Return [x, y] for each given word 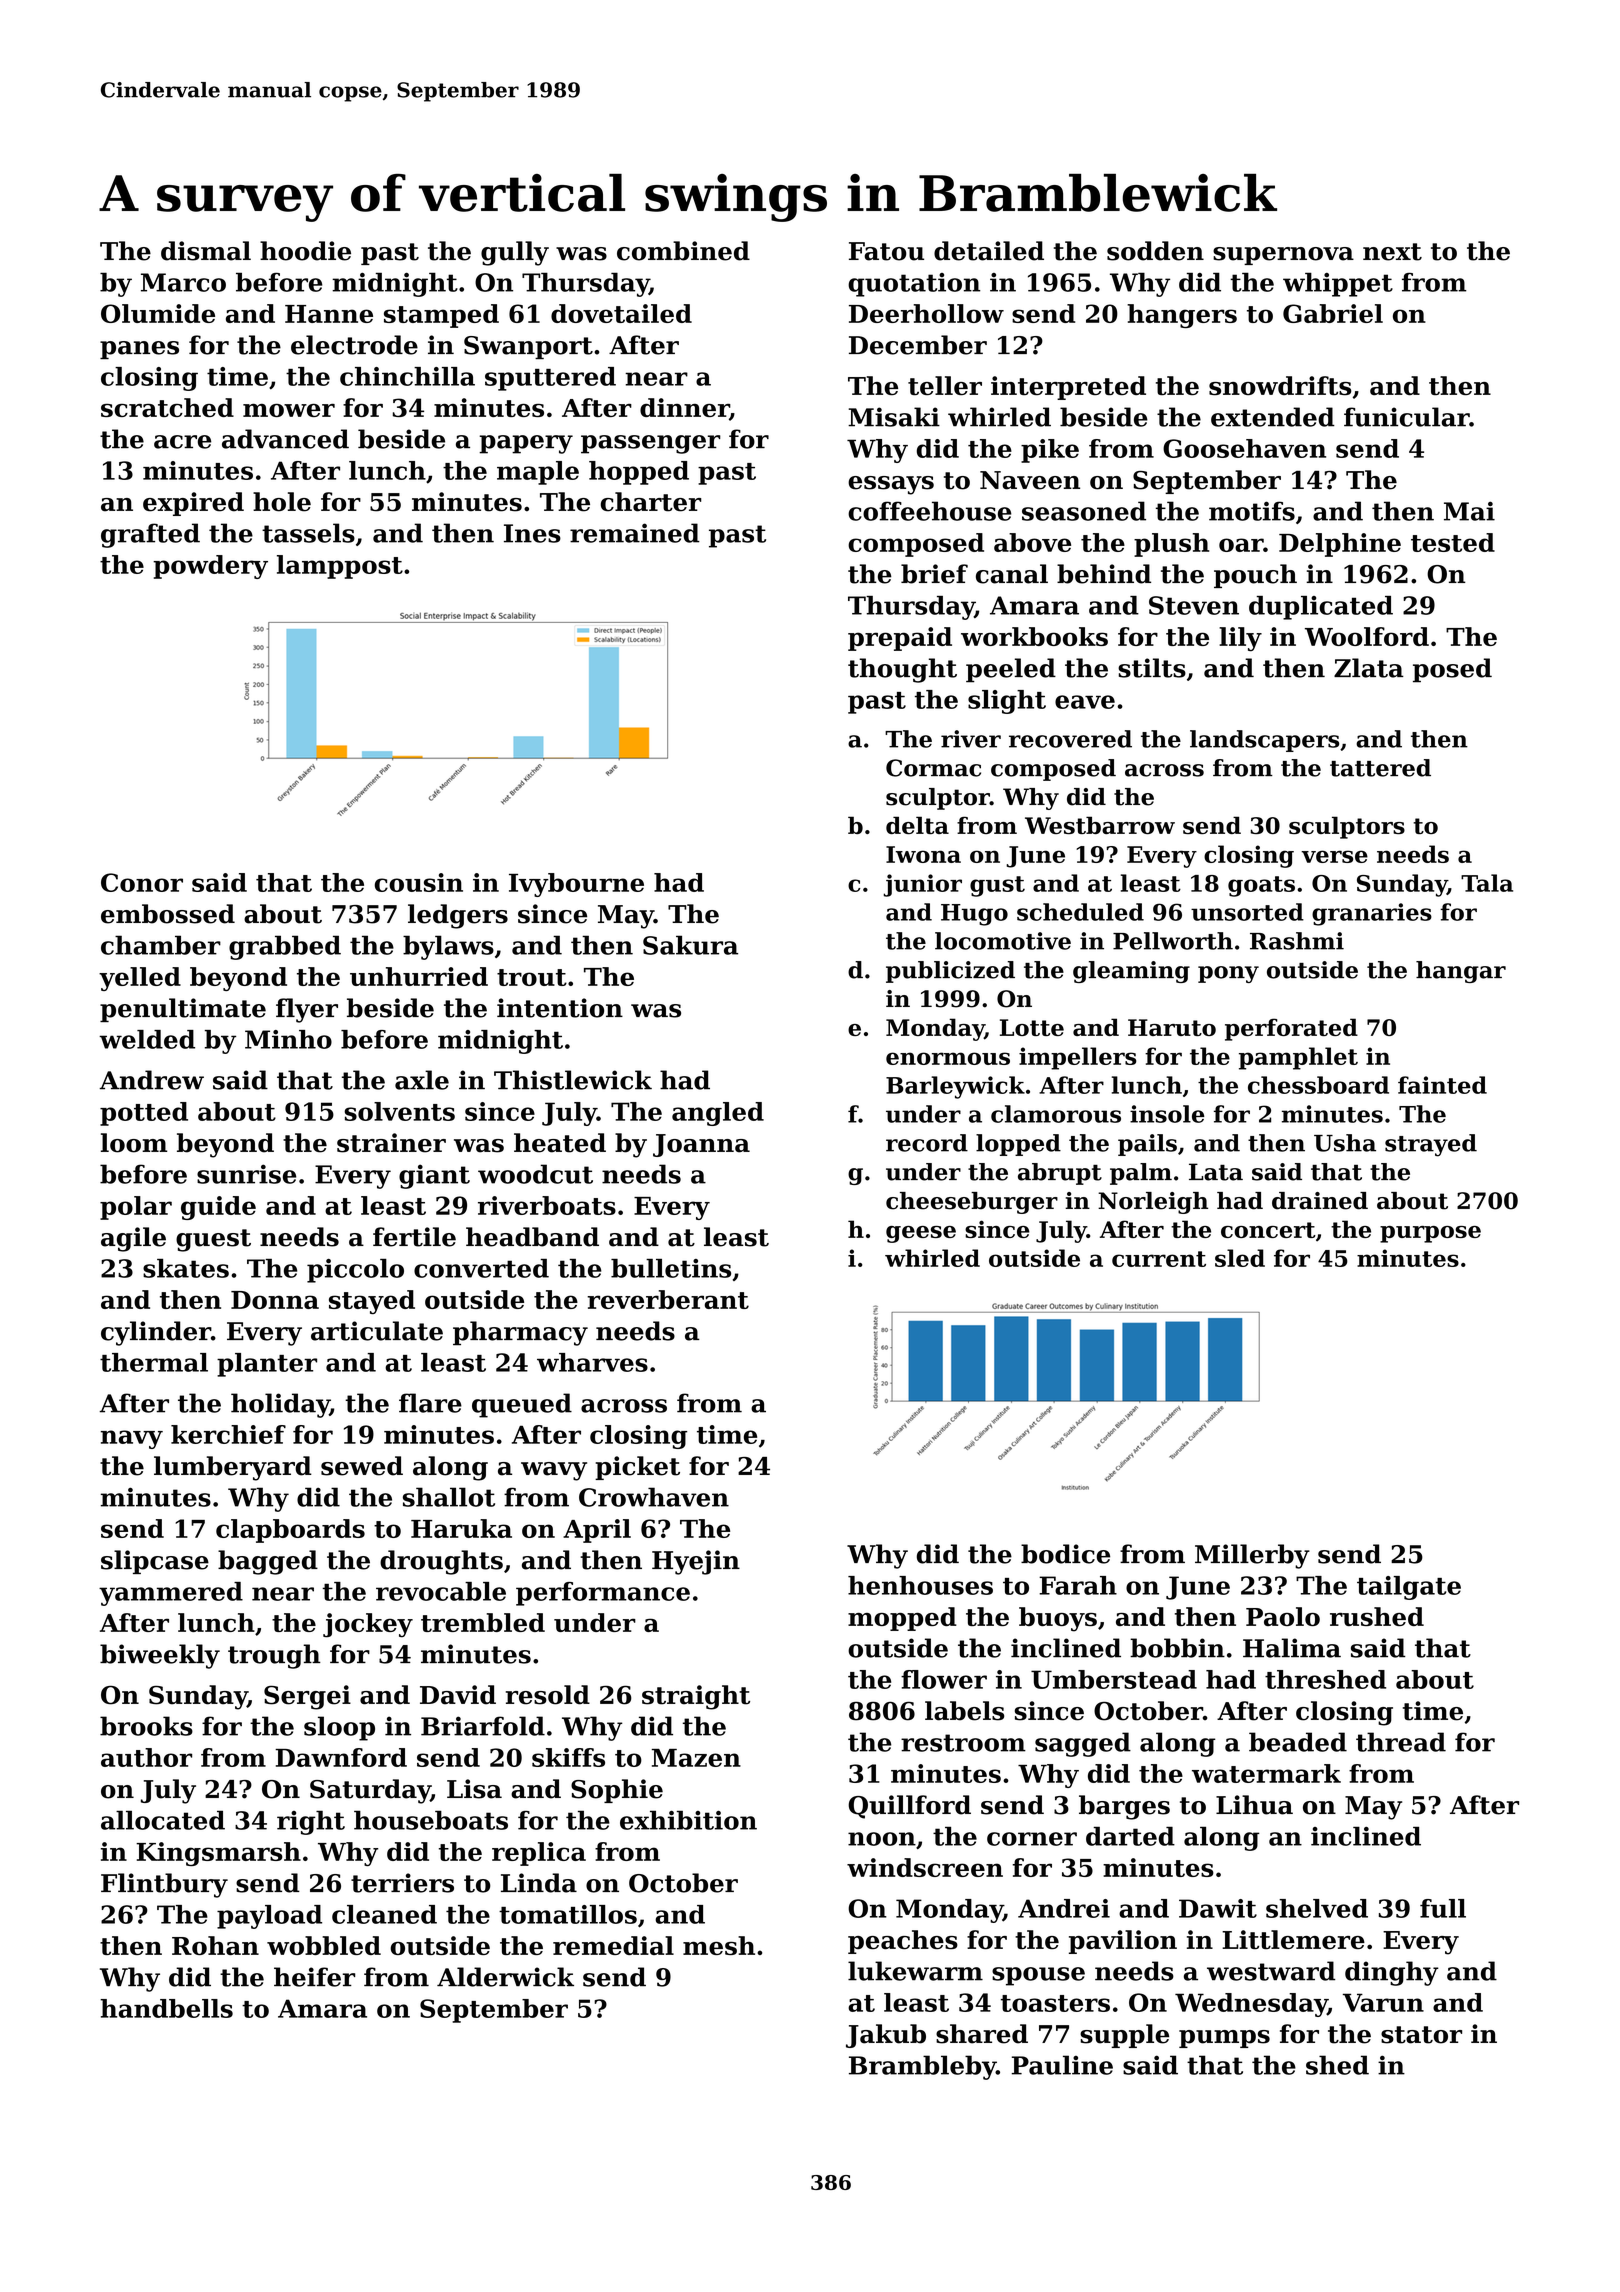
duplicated [1321, 608]
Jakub [886, 2036]
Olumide [158, 313]
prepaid [900, 639]
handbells [166, 2008]
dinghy [1392, 1973]
